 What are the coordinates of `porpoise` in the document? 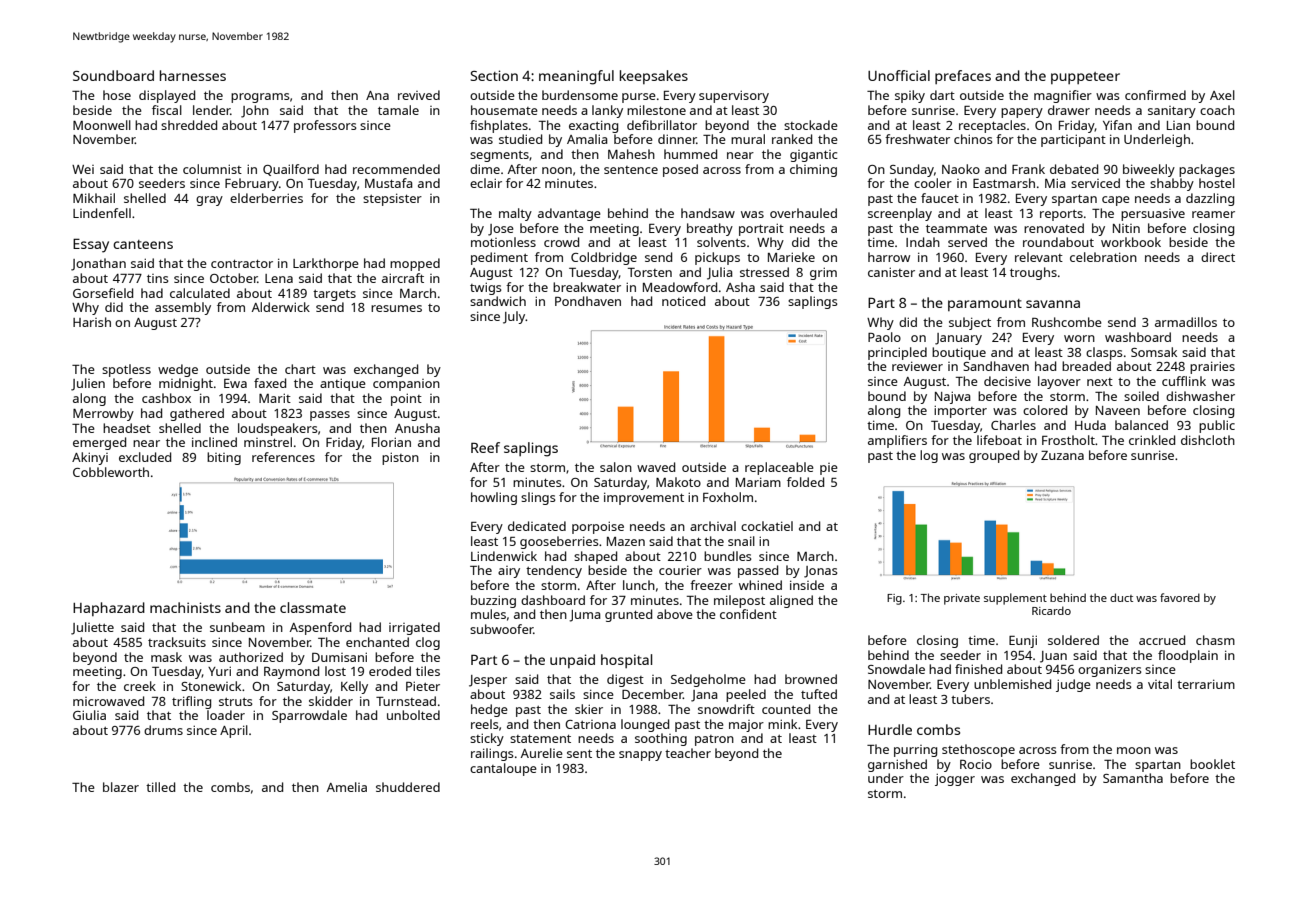 It's located at (598, 527).
